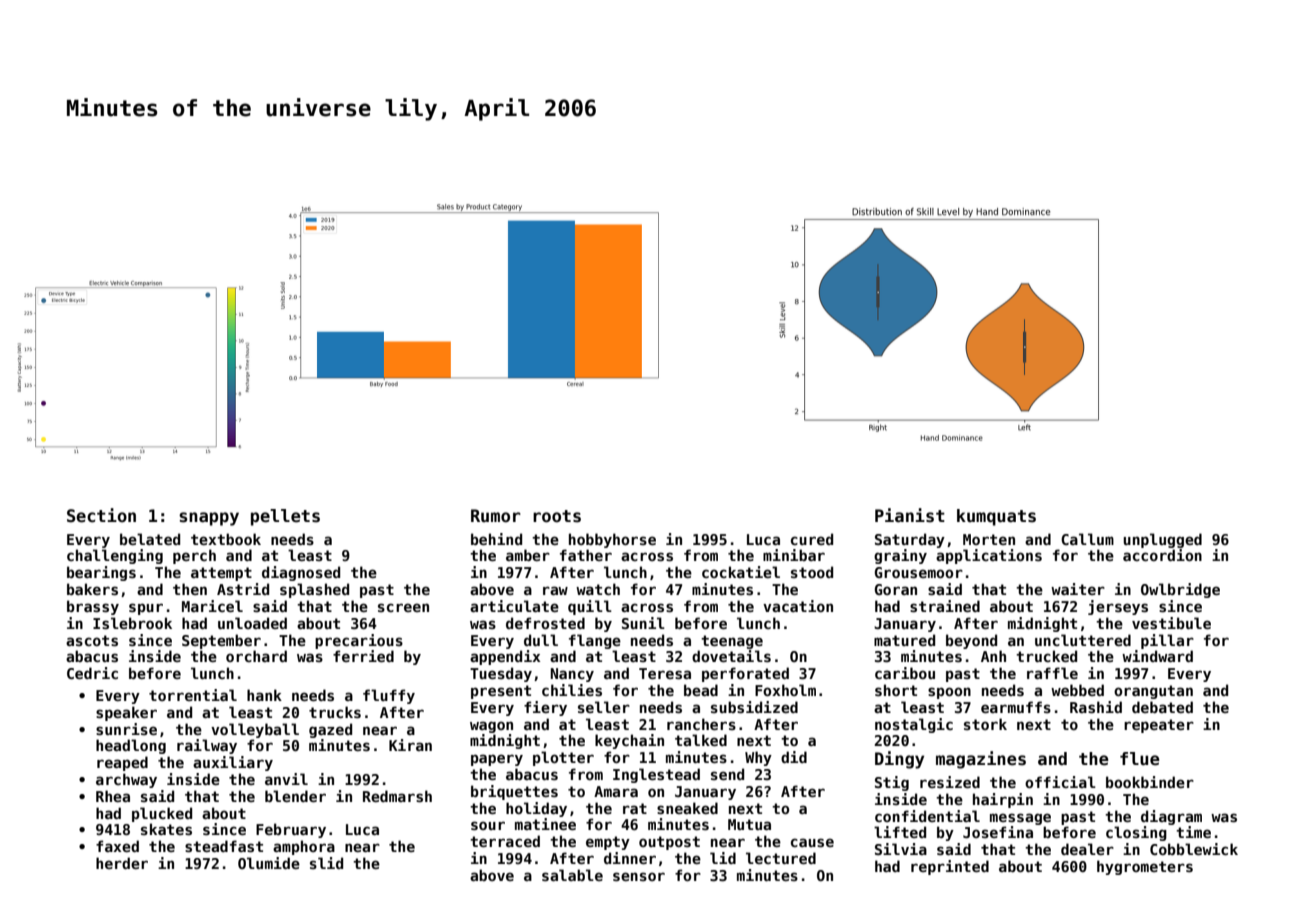 The image size is (1308, 924). I want to click on Dingy, so click(899, 760).
